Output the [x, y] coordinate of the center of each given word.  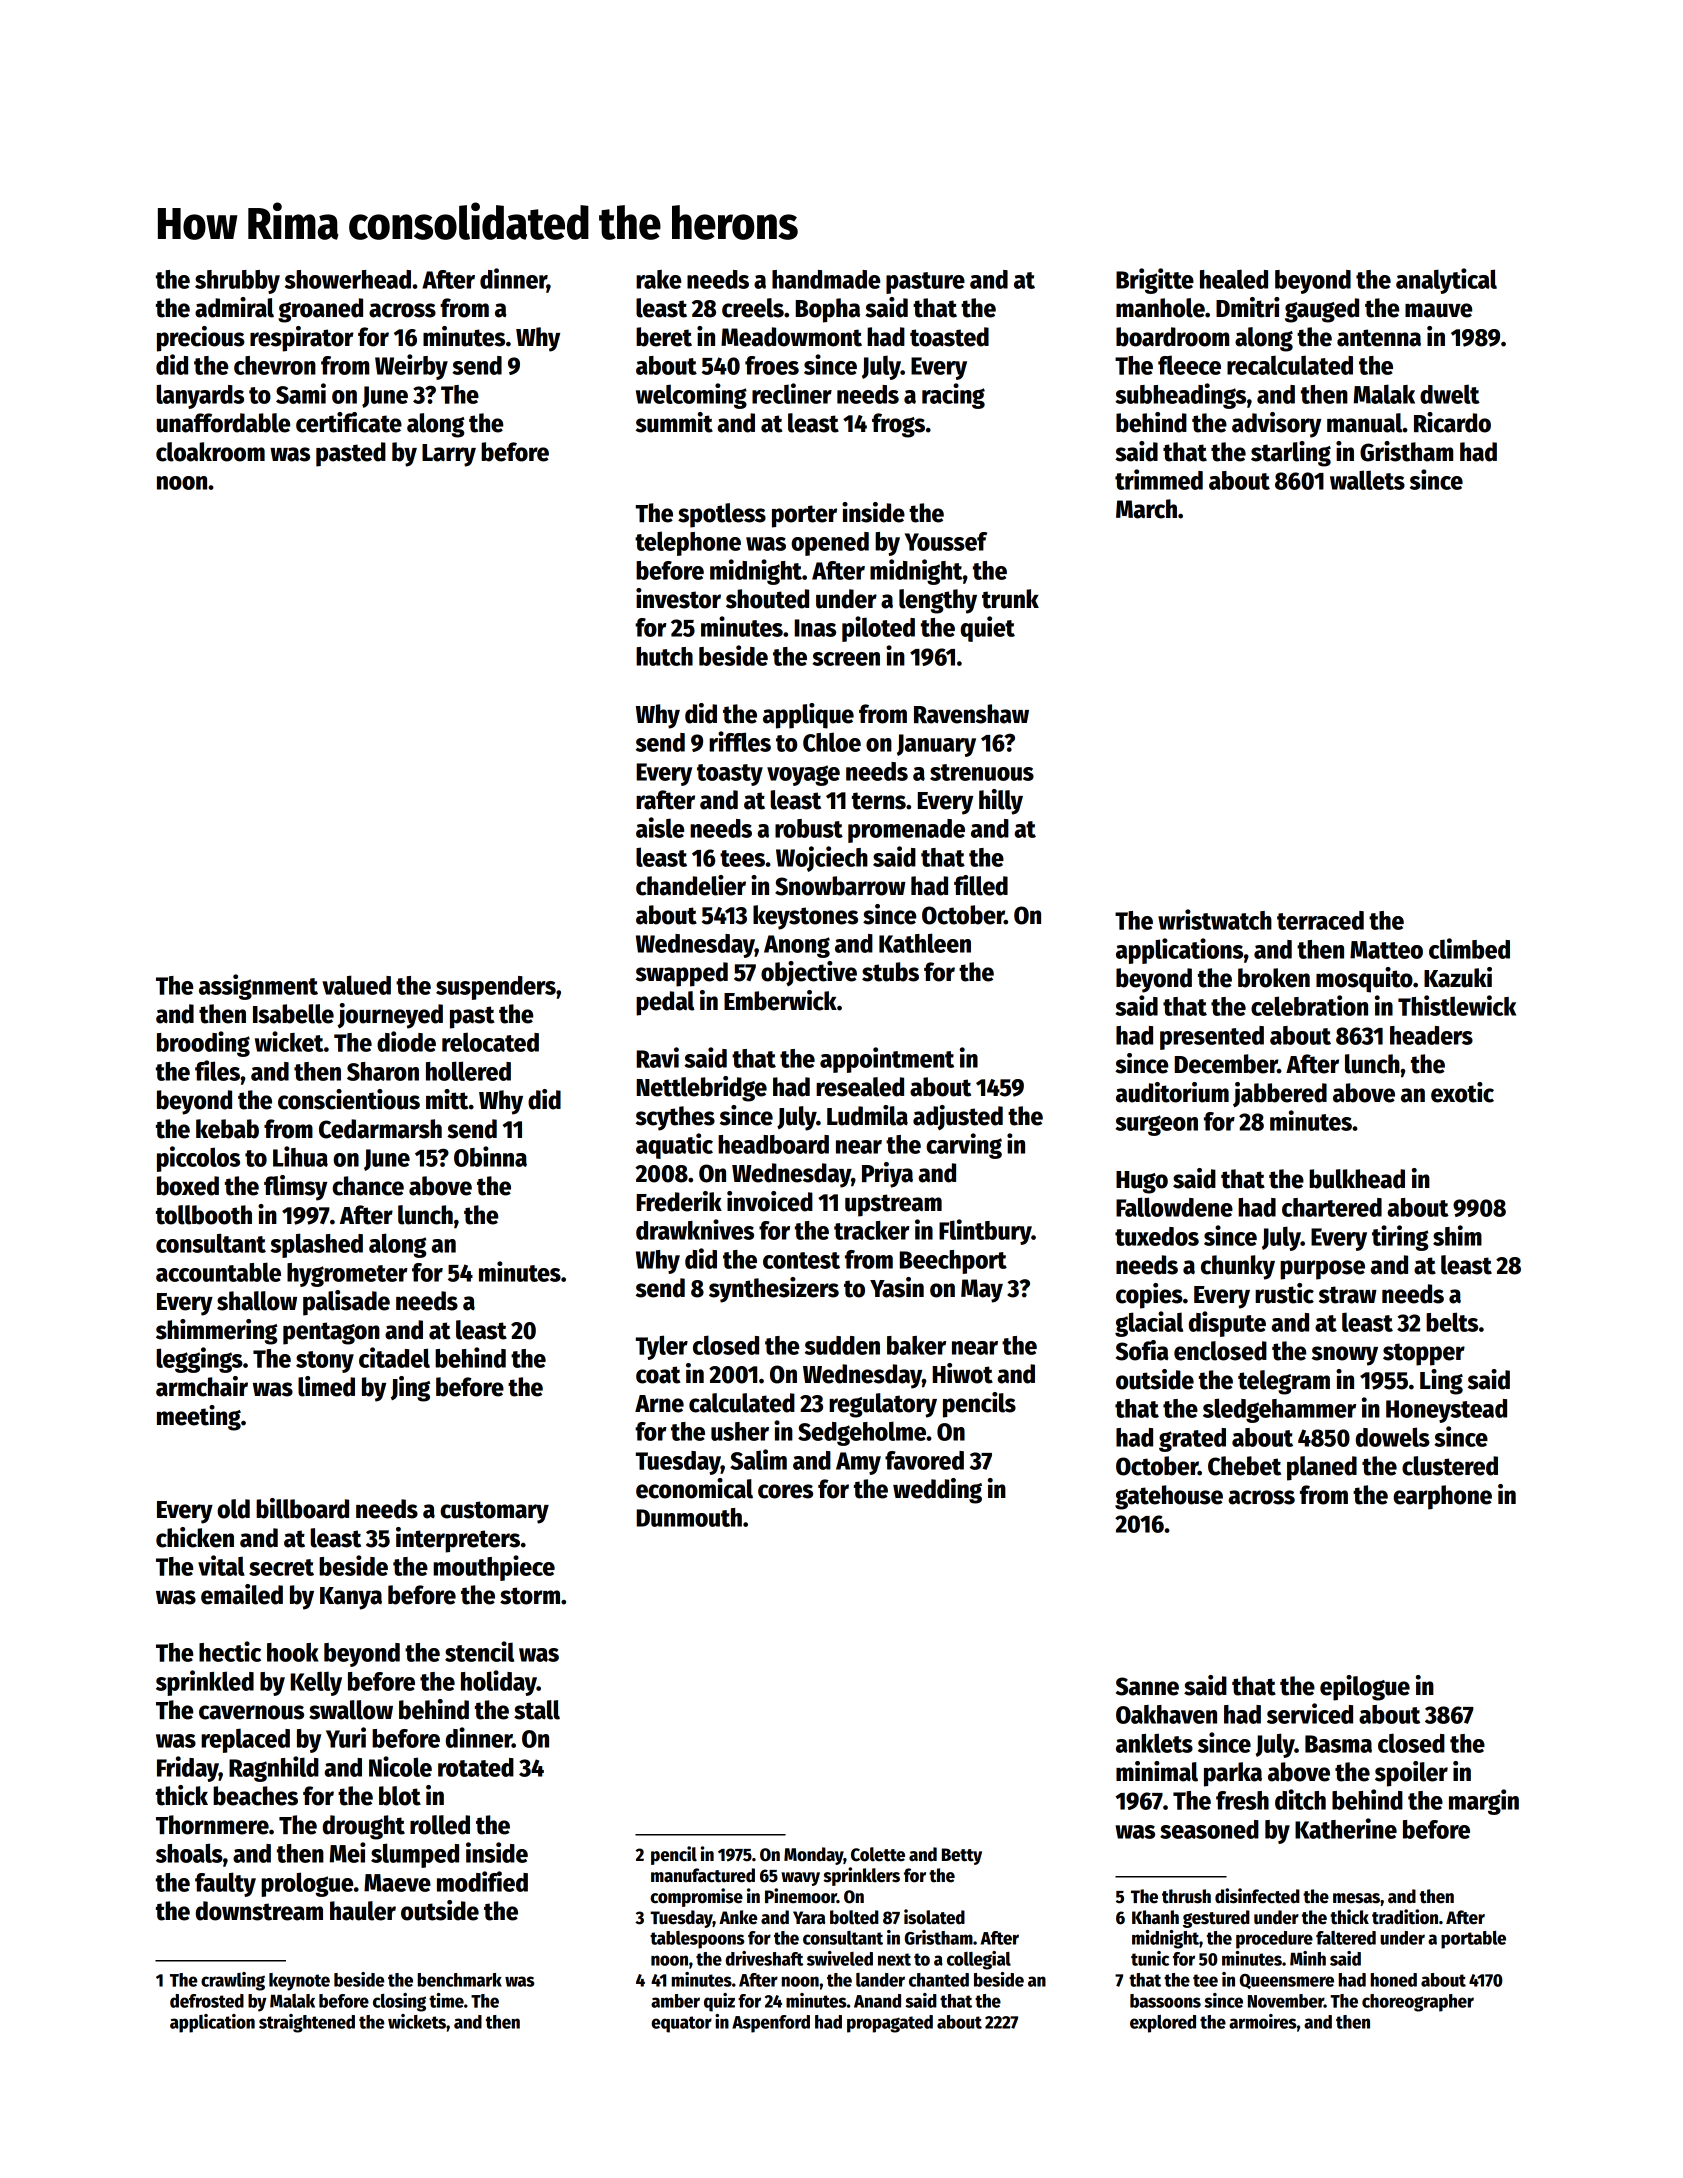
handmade [826, 279]
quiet [988, 629]
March [1146, 509]
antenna [1379, 338]
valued [356, 985]
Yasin [897, 1287]
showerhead [348, 279]
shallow [257, 1301]
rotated [476, 1767]
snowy [1345, 1356]
